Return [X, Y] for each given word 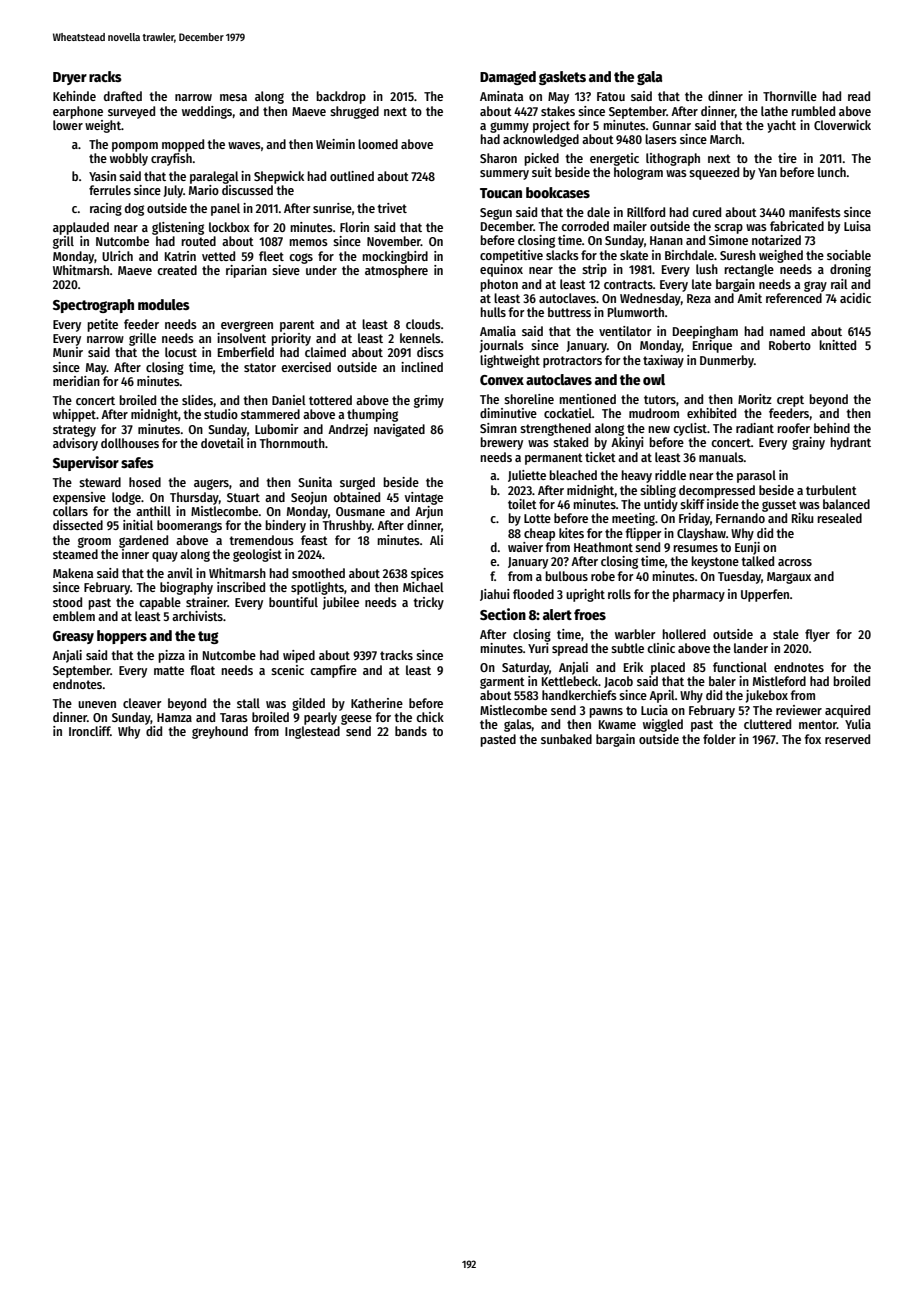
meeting [633, 519]
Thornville [790, 96]
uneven [97, 704]
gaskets [562, 78]
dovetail [222, 443]
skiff [692, 504]
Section [503, 614]
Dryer [70, 78]
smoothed [318, 573]
